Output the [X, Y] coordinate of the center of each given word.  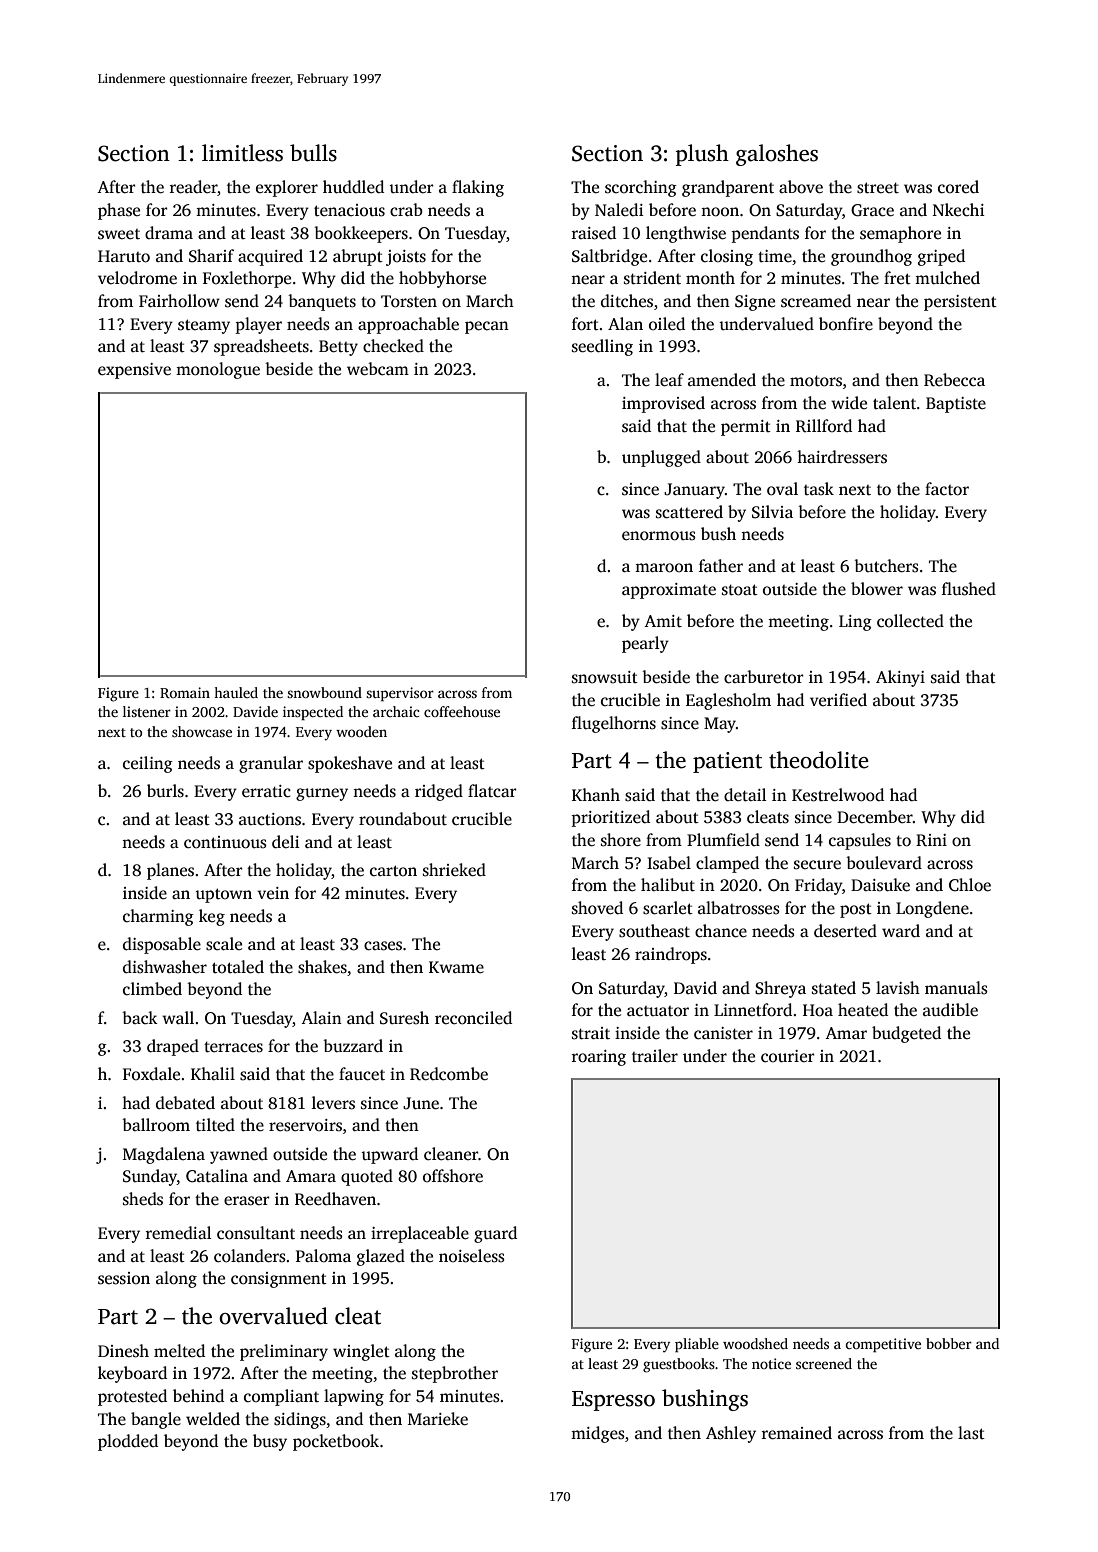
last [971, 1433]
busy [270, 1442]
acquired [270, 257]
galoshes [777, 155]
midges [598, 1434]
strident [652, 278]
